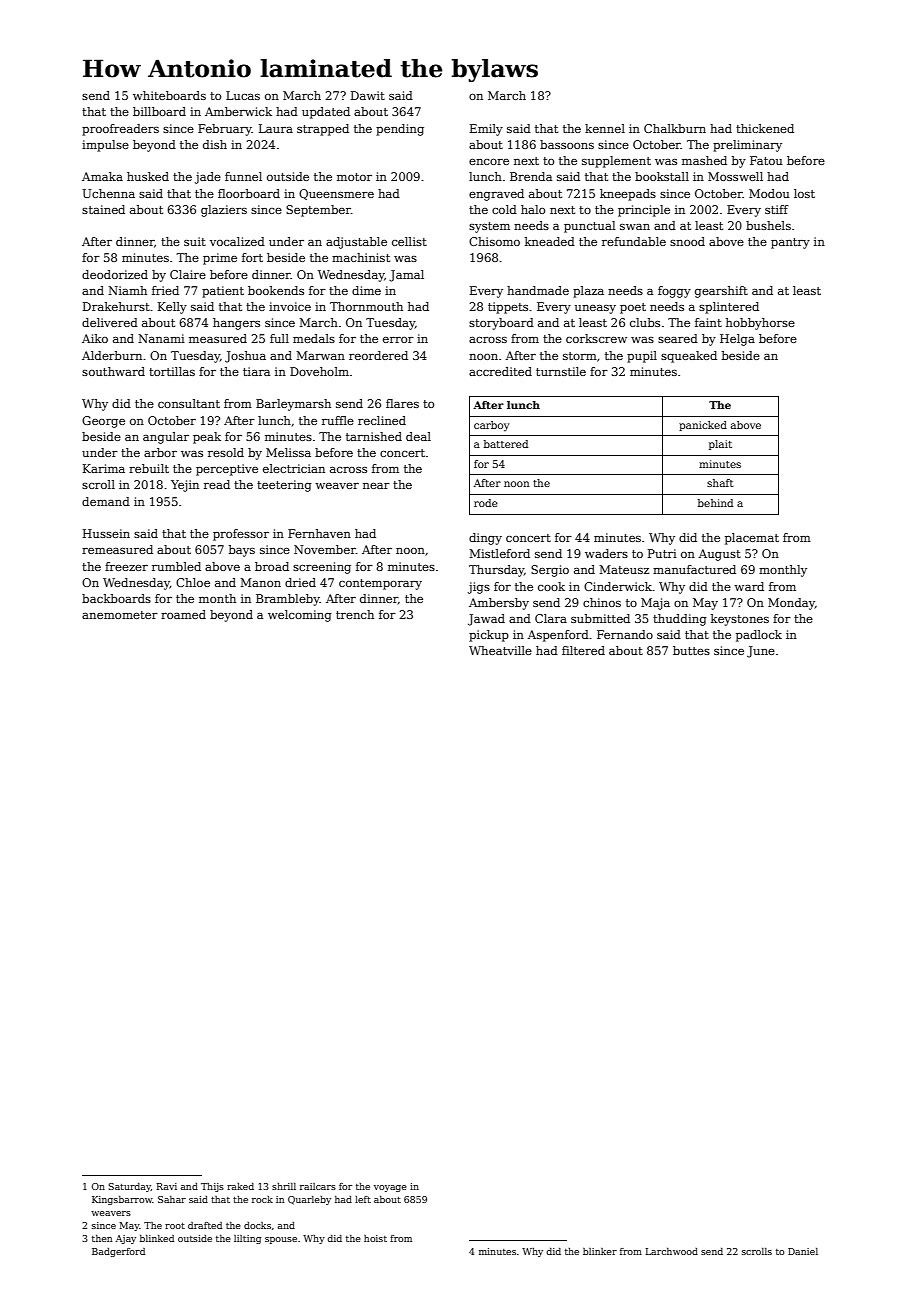 This screenshot has height=1316, width=908. What do you see at coordinates (169, 95) in the screenshot?
I see `whiteboards` at bounding box center [169, 95].
